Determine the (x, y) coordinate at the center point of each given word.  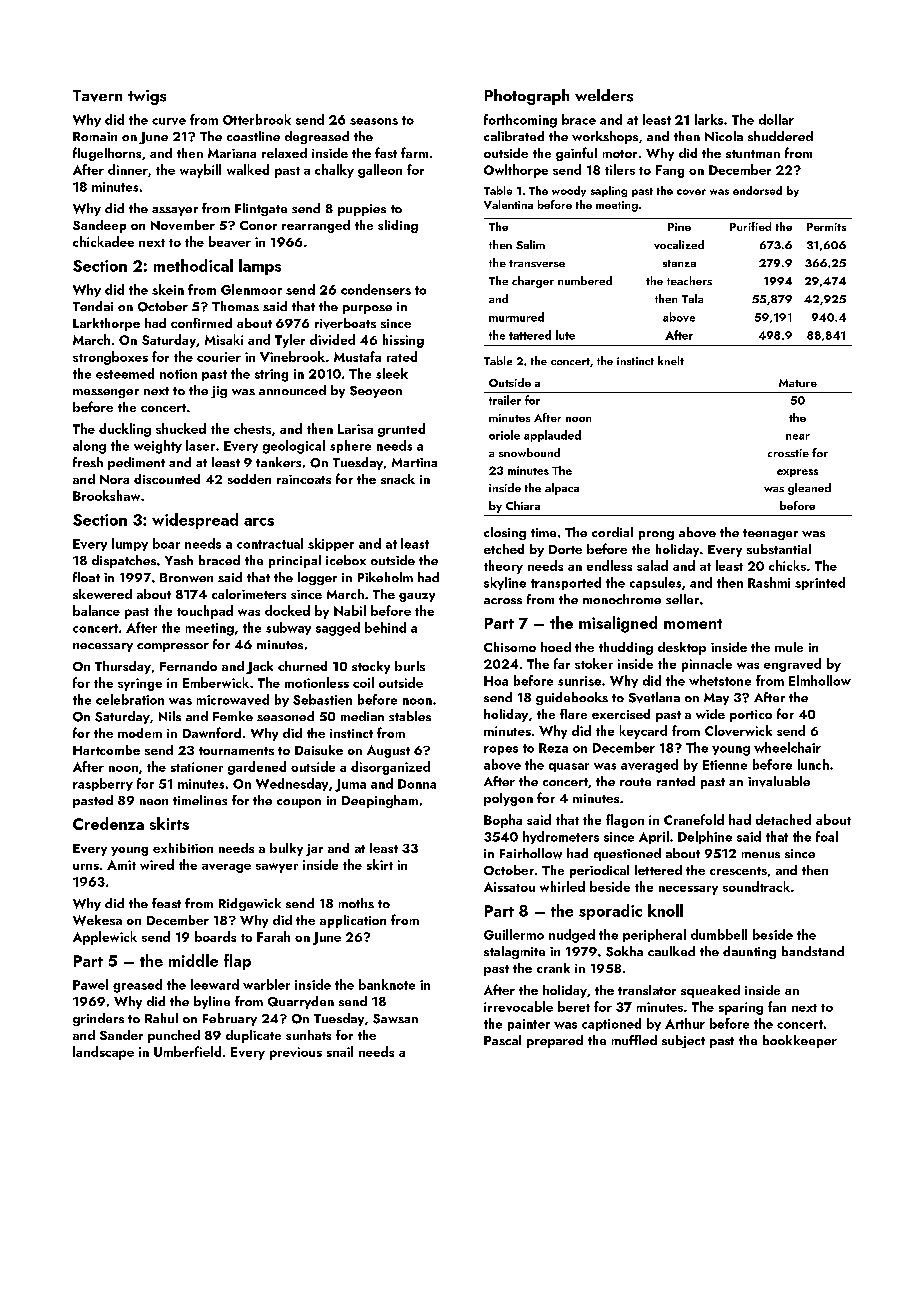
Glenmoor (251, 289)
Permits (826, 227)
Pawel (90, 984)
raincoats (304, 479)
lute (565, 335)
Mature (798, 383)
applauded (552, 436)
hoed (556, 647)
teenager (770, 534)
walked (248, 169)
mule (789, 647)
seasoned (285, 716)
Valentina (508, 204)
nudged (572, 936)
